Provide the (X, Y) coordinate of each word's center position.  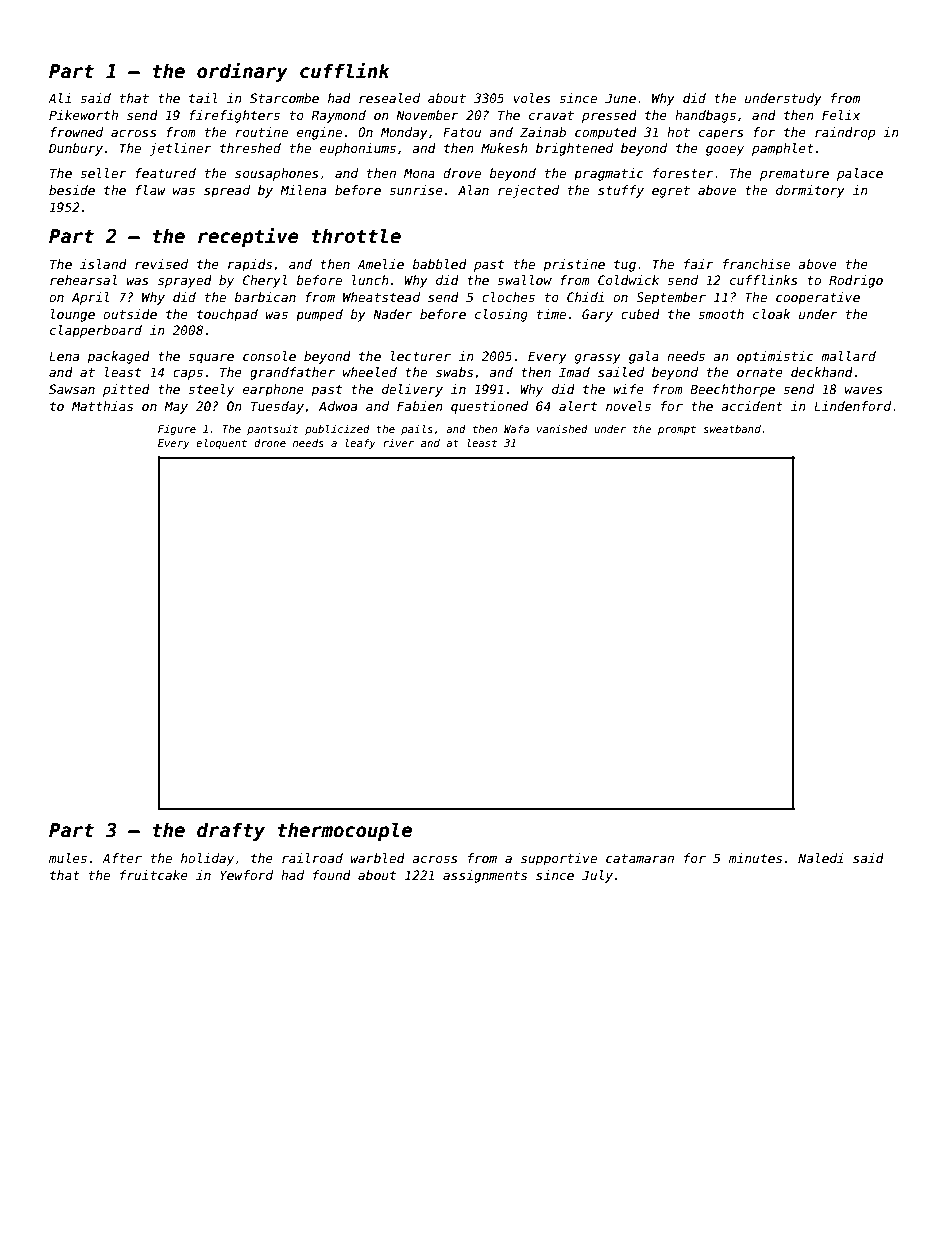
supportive (559, 859)
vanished (562, 429)
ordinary (242, 72)
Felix (841, 115)
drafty (231, 831)
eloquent (221, 444)
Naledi (821, 858)
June (620, 98)
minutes (755, 858)
